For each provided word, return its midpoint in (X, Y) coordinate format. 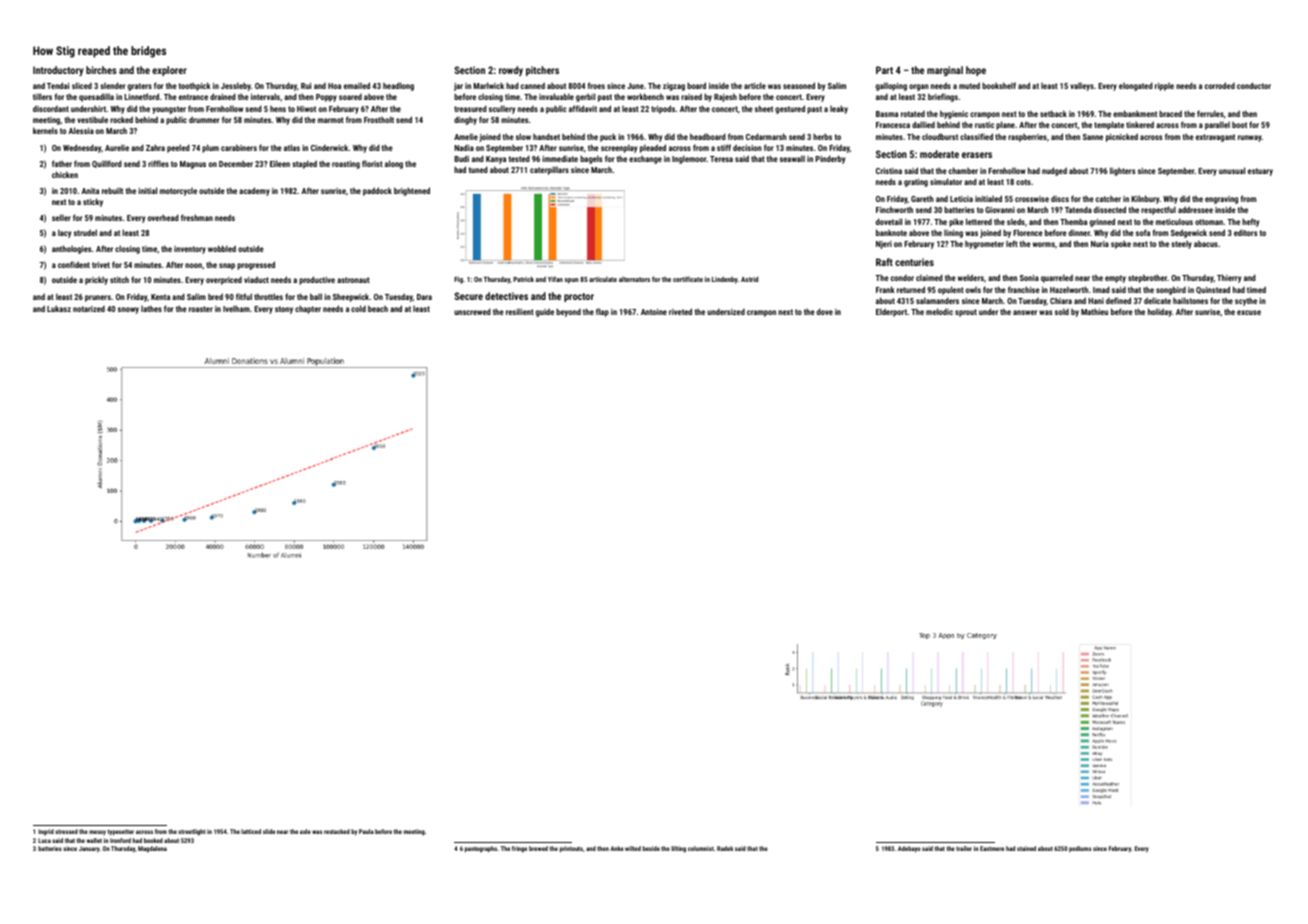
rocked (121, 119)
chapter (308, 309)
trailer (964, 848)
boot (1239, 125)
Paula (366, 831)
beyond (568, 312)
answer (1025, 312)
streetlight (192, 832)
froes (596, 85)
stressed (66, 831)
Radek (725, 848)
